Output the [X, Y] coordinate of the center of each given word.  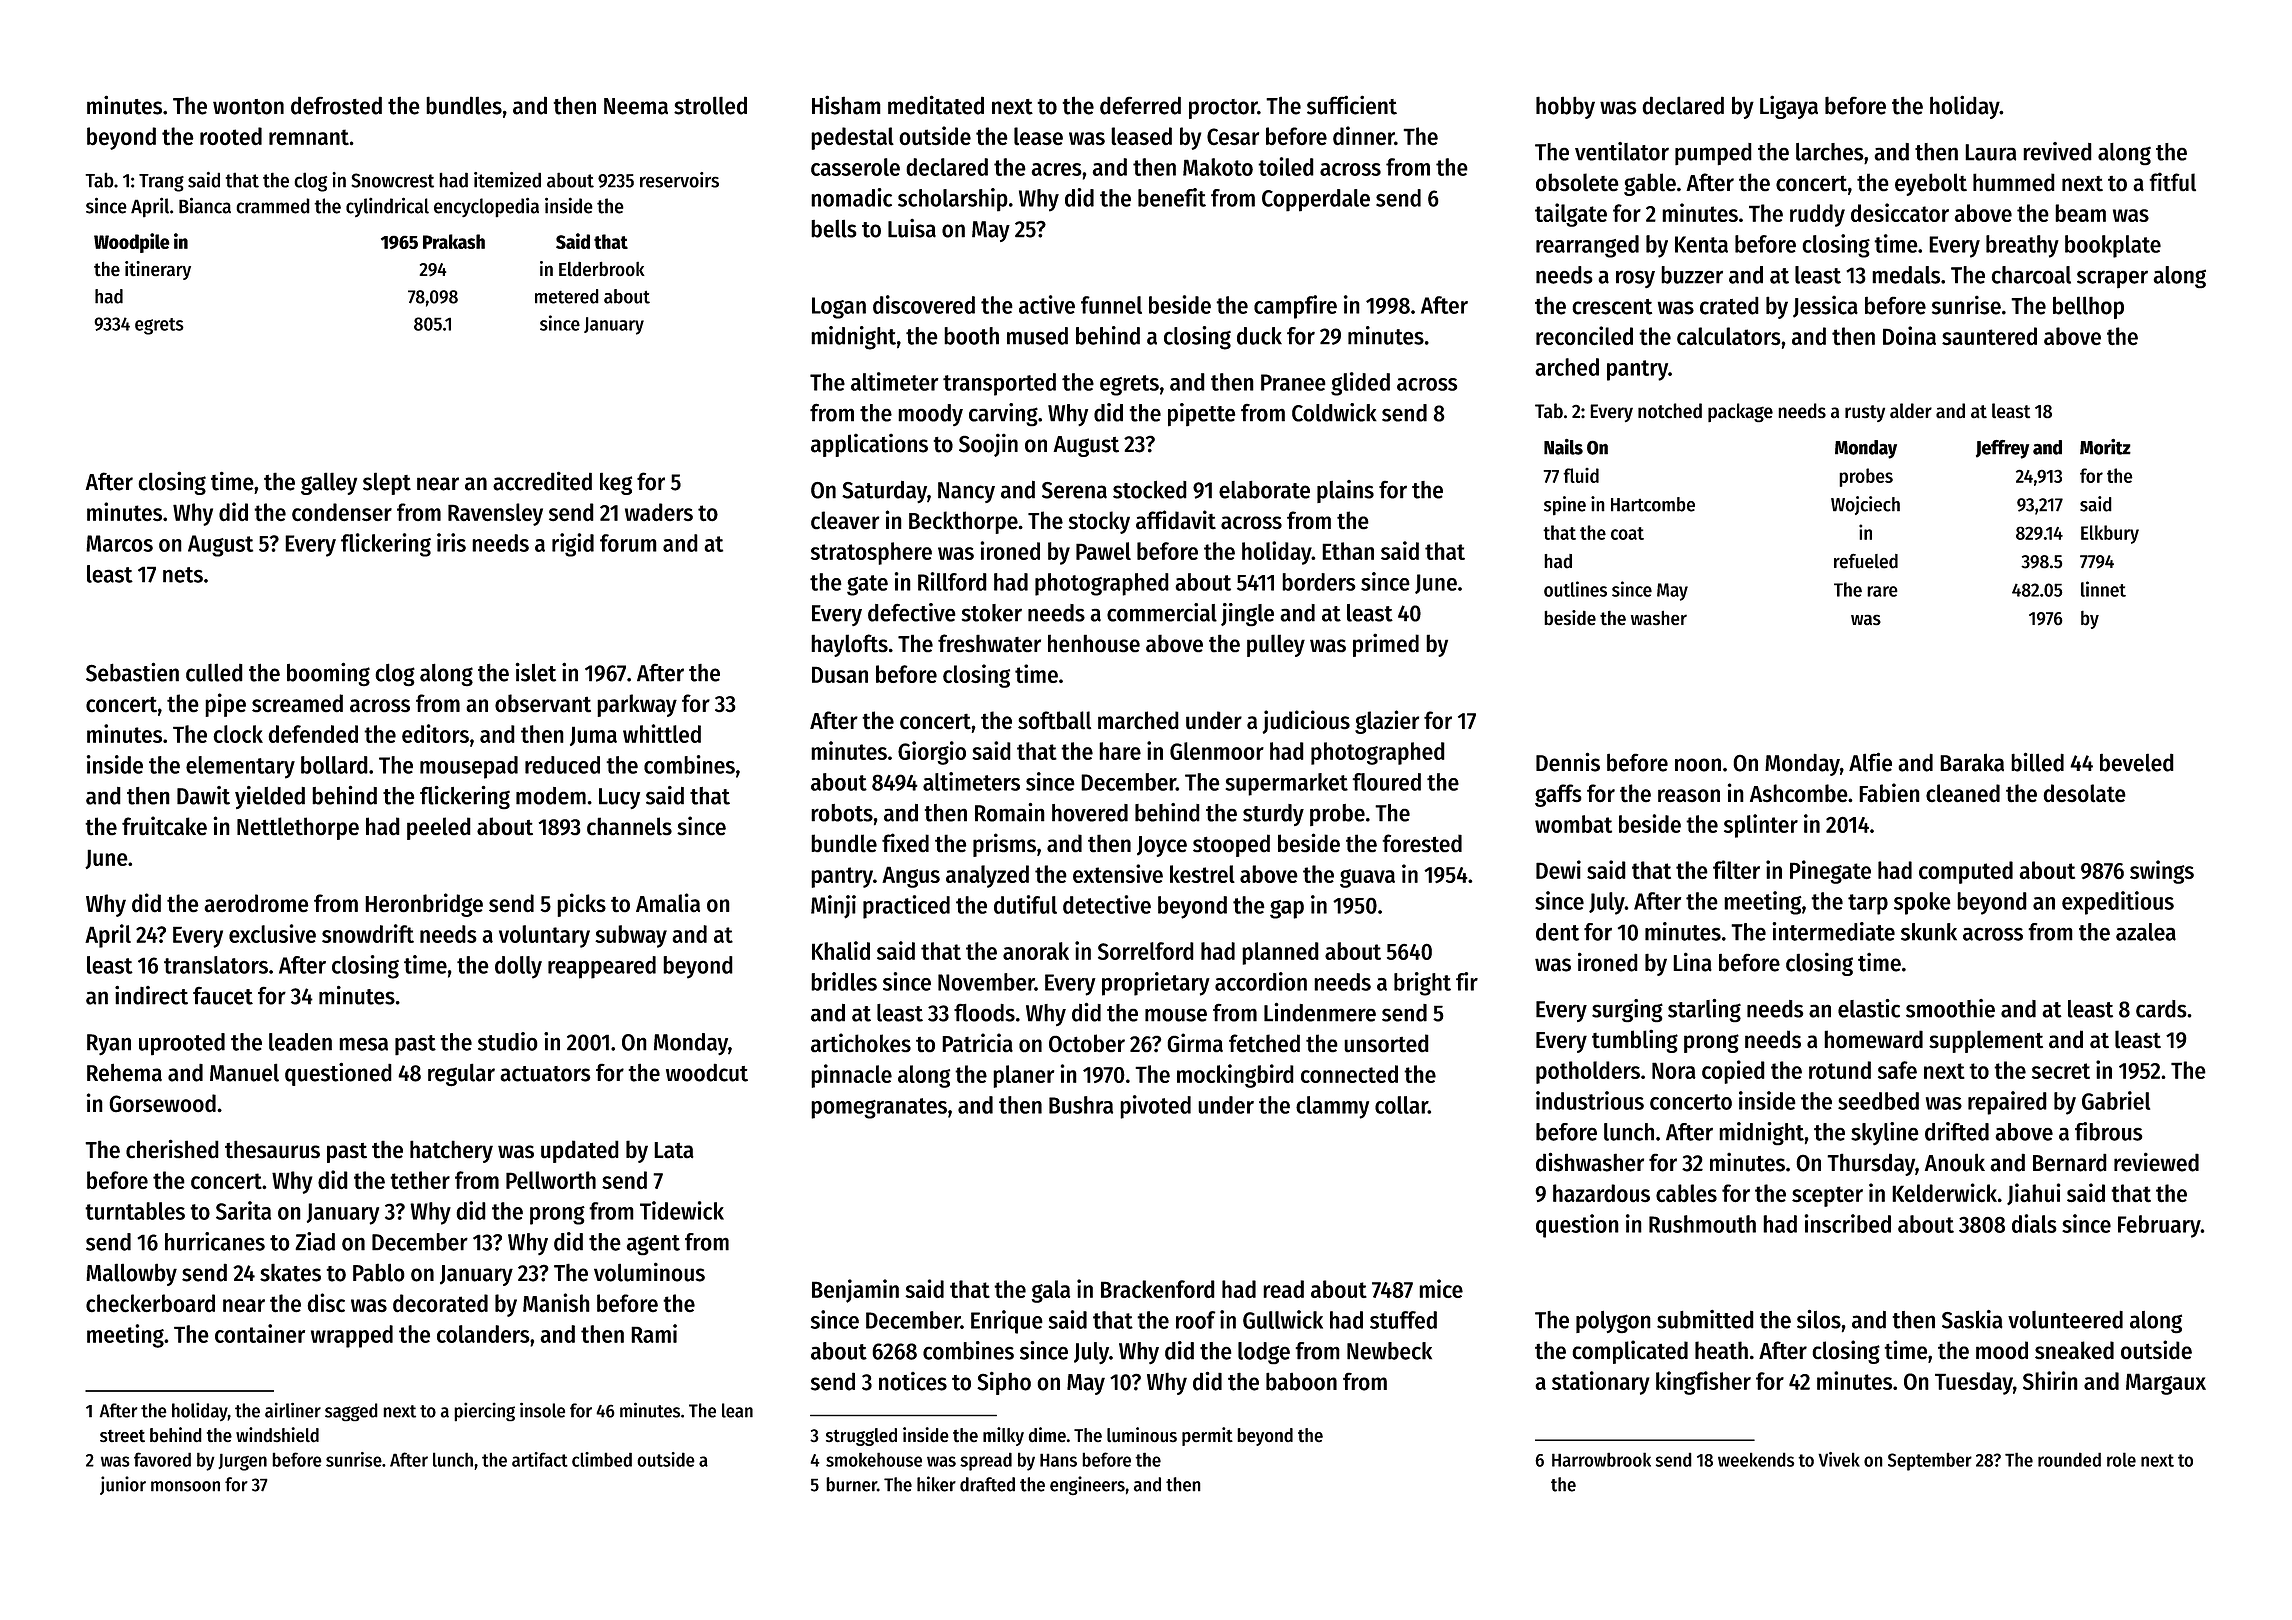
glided [1360, 384]
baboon [1301, 1381]
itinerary [158, 270]
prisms [1004, 845]
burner [851, 1484]
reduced [562, 765]
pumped [1713, 154]
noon [1698, 765]
